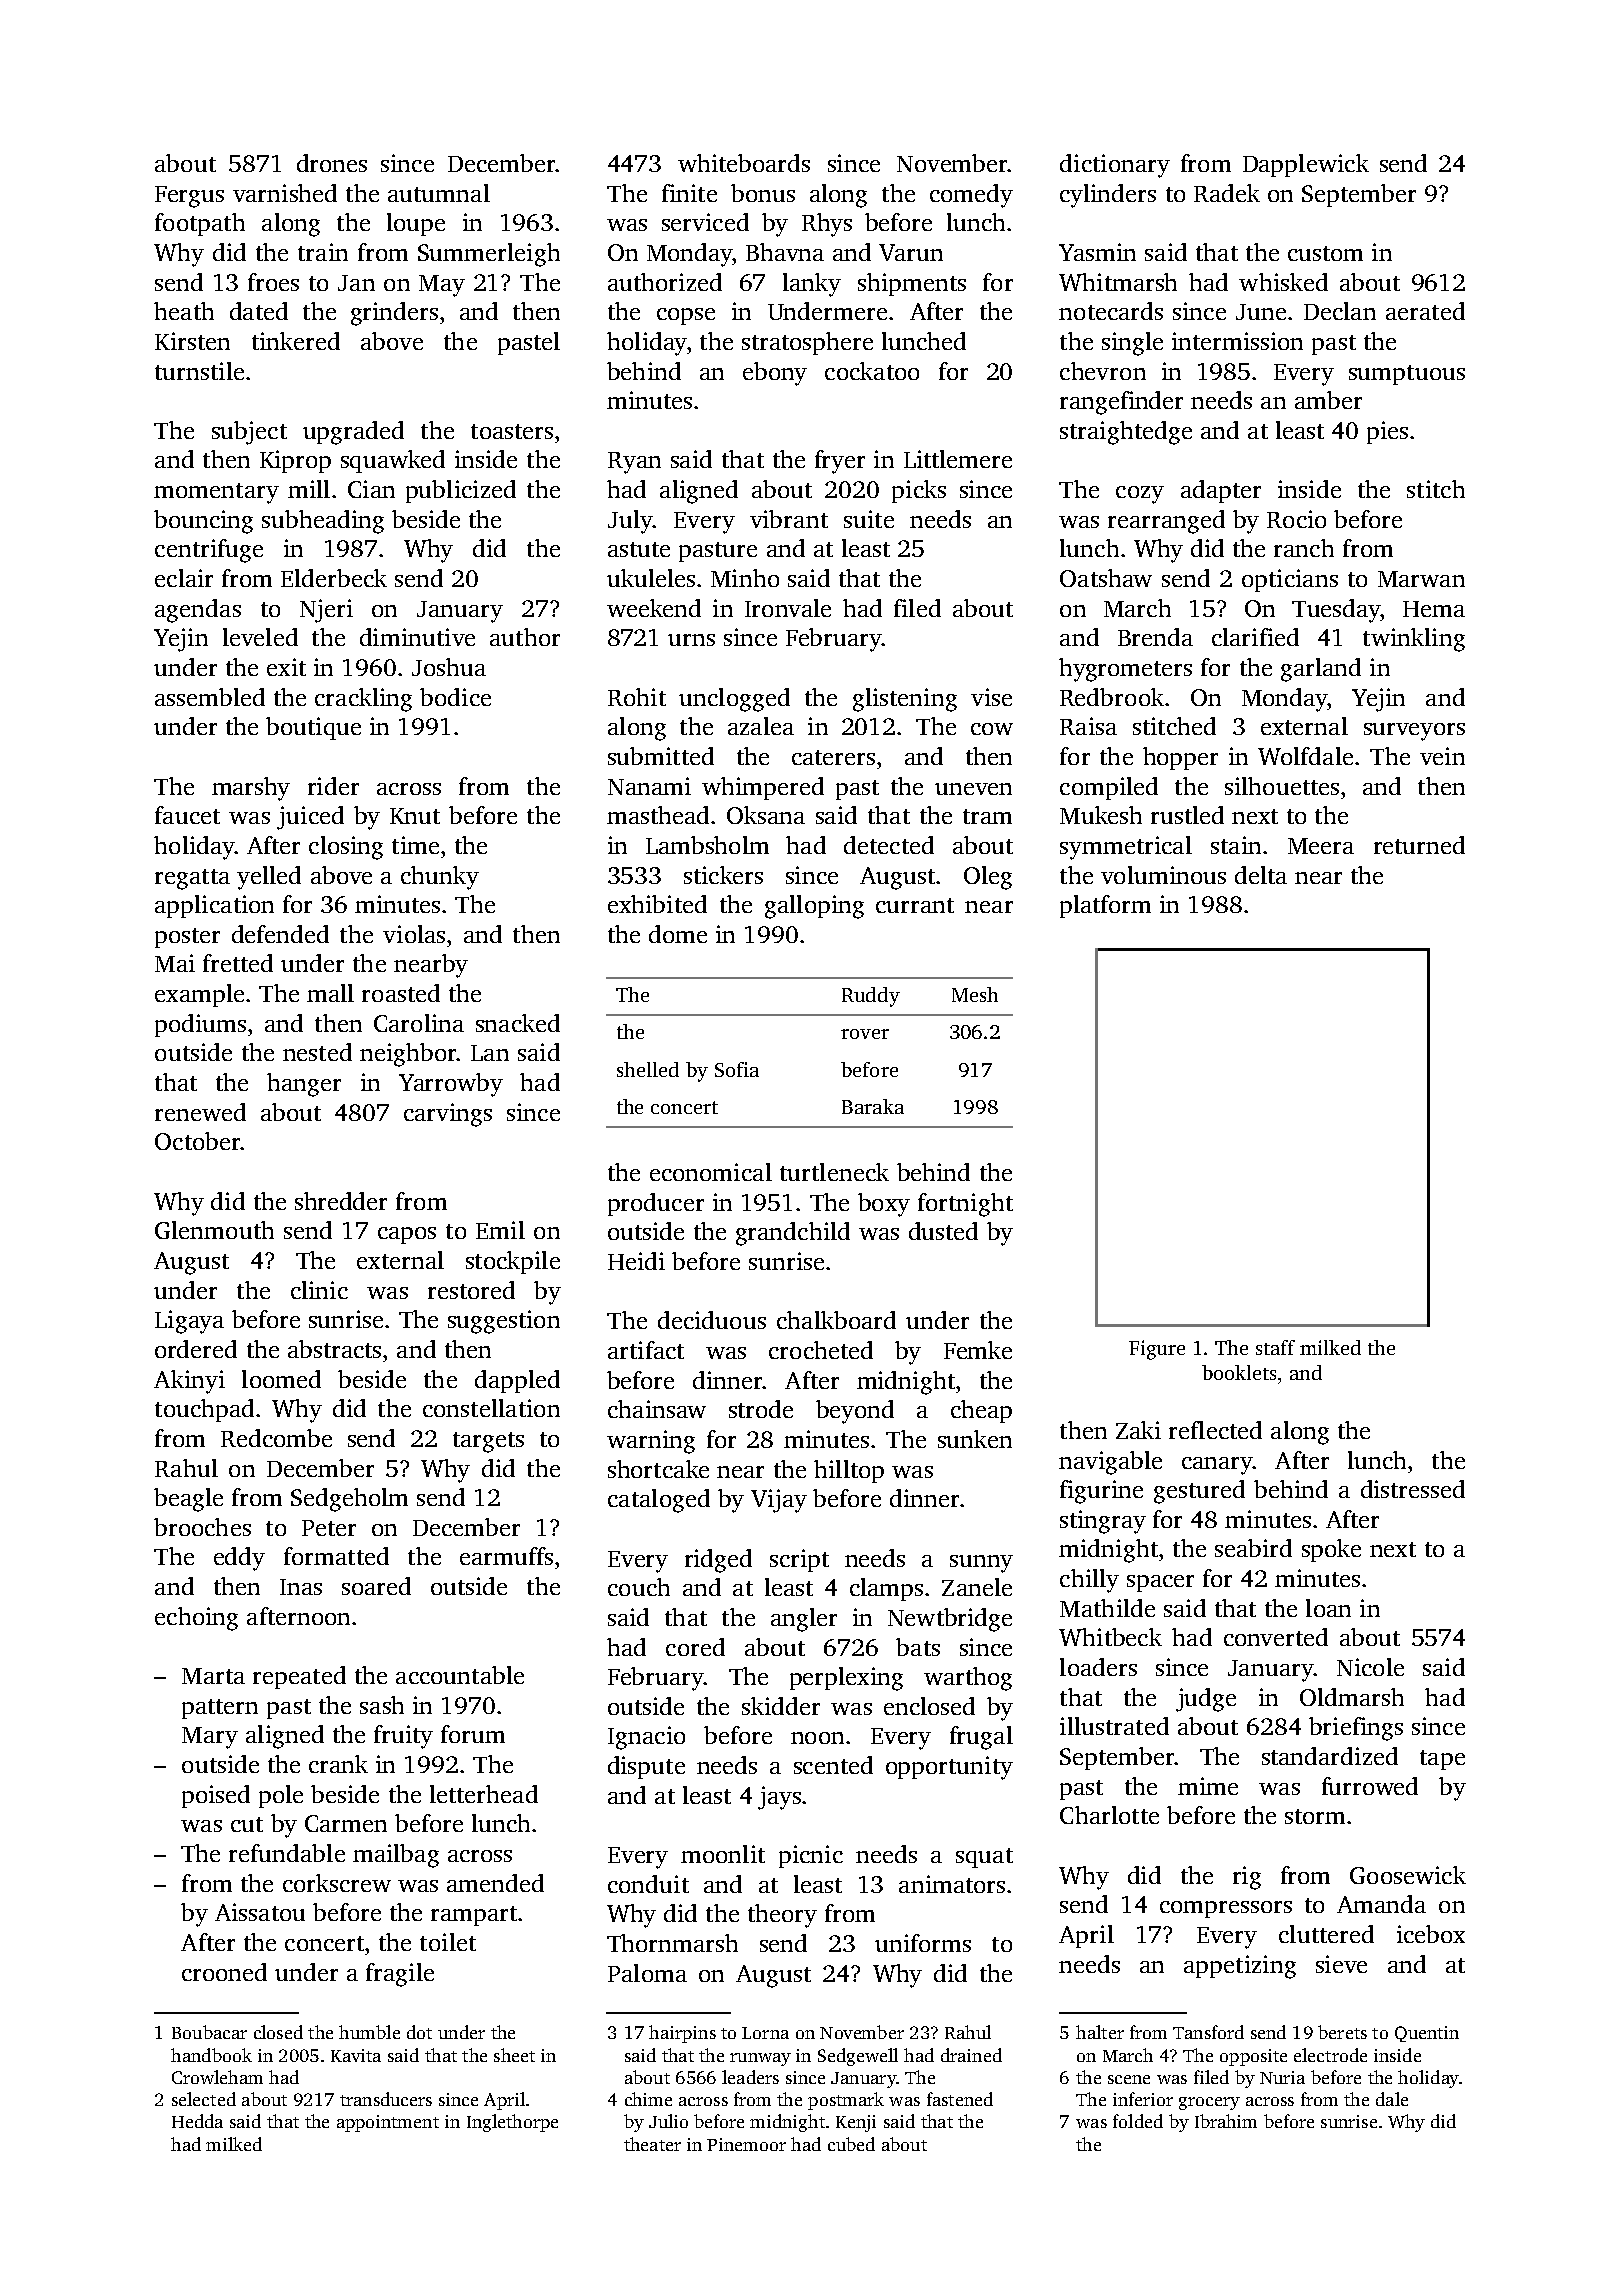 This page has width=1620, height=2292. What do you see at coordinates (1306, 165) in the page?
I see `Dapplewick` at bounding box center [1306, 165].
